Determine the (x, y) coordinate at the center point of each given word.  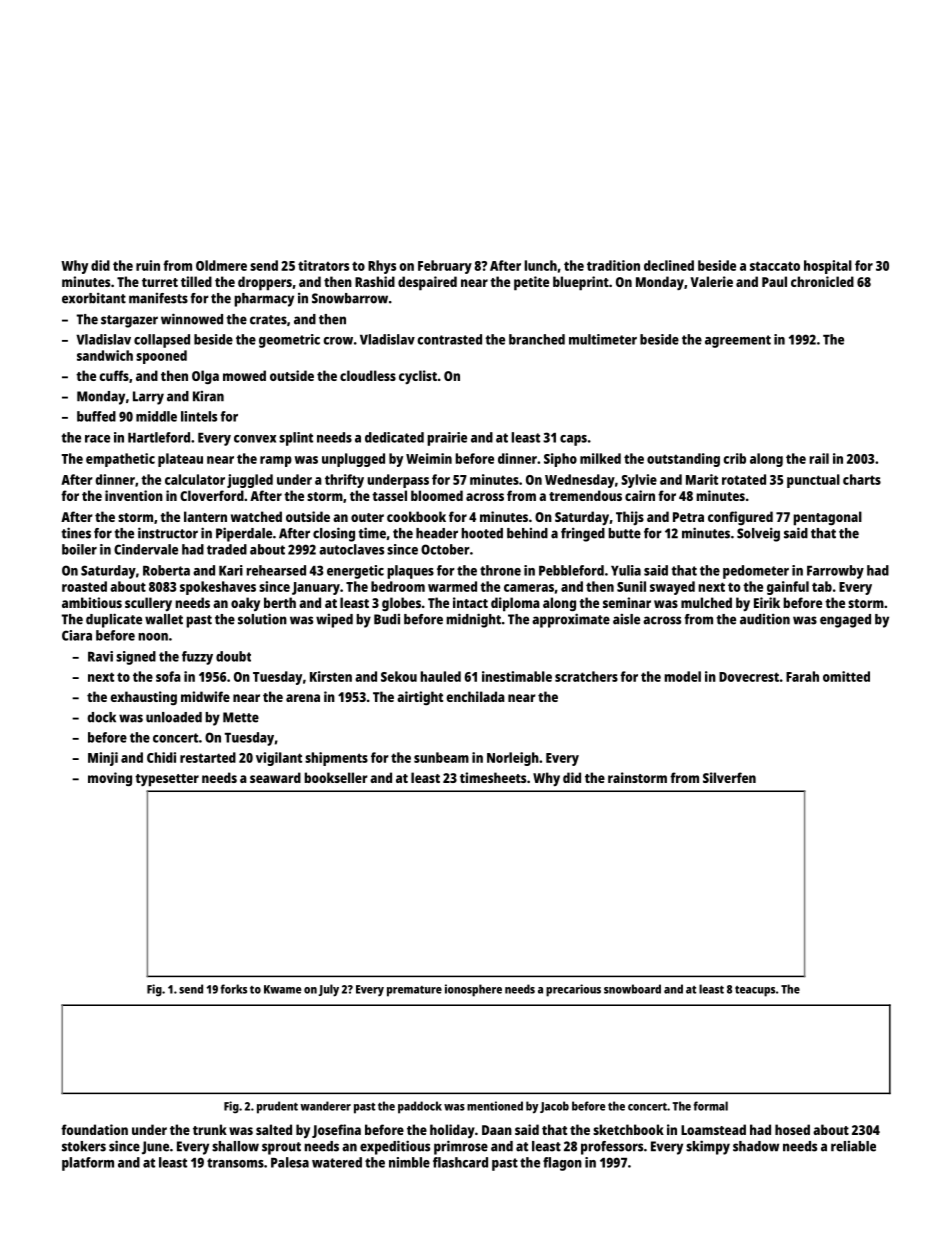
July (328, 990)
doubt (233, 656)
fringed (583, 534)
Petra (688, 517)
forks (234, 989)
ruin (148, 265)
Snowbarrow (350, 298)
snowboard (632, 989)
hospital (828, 267)
